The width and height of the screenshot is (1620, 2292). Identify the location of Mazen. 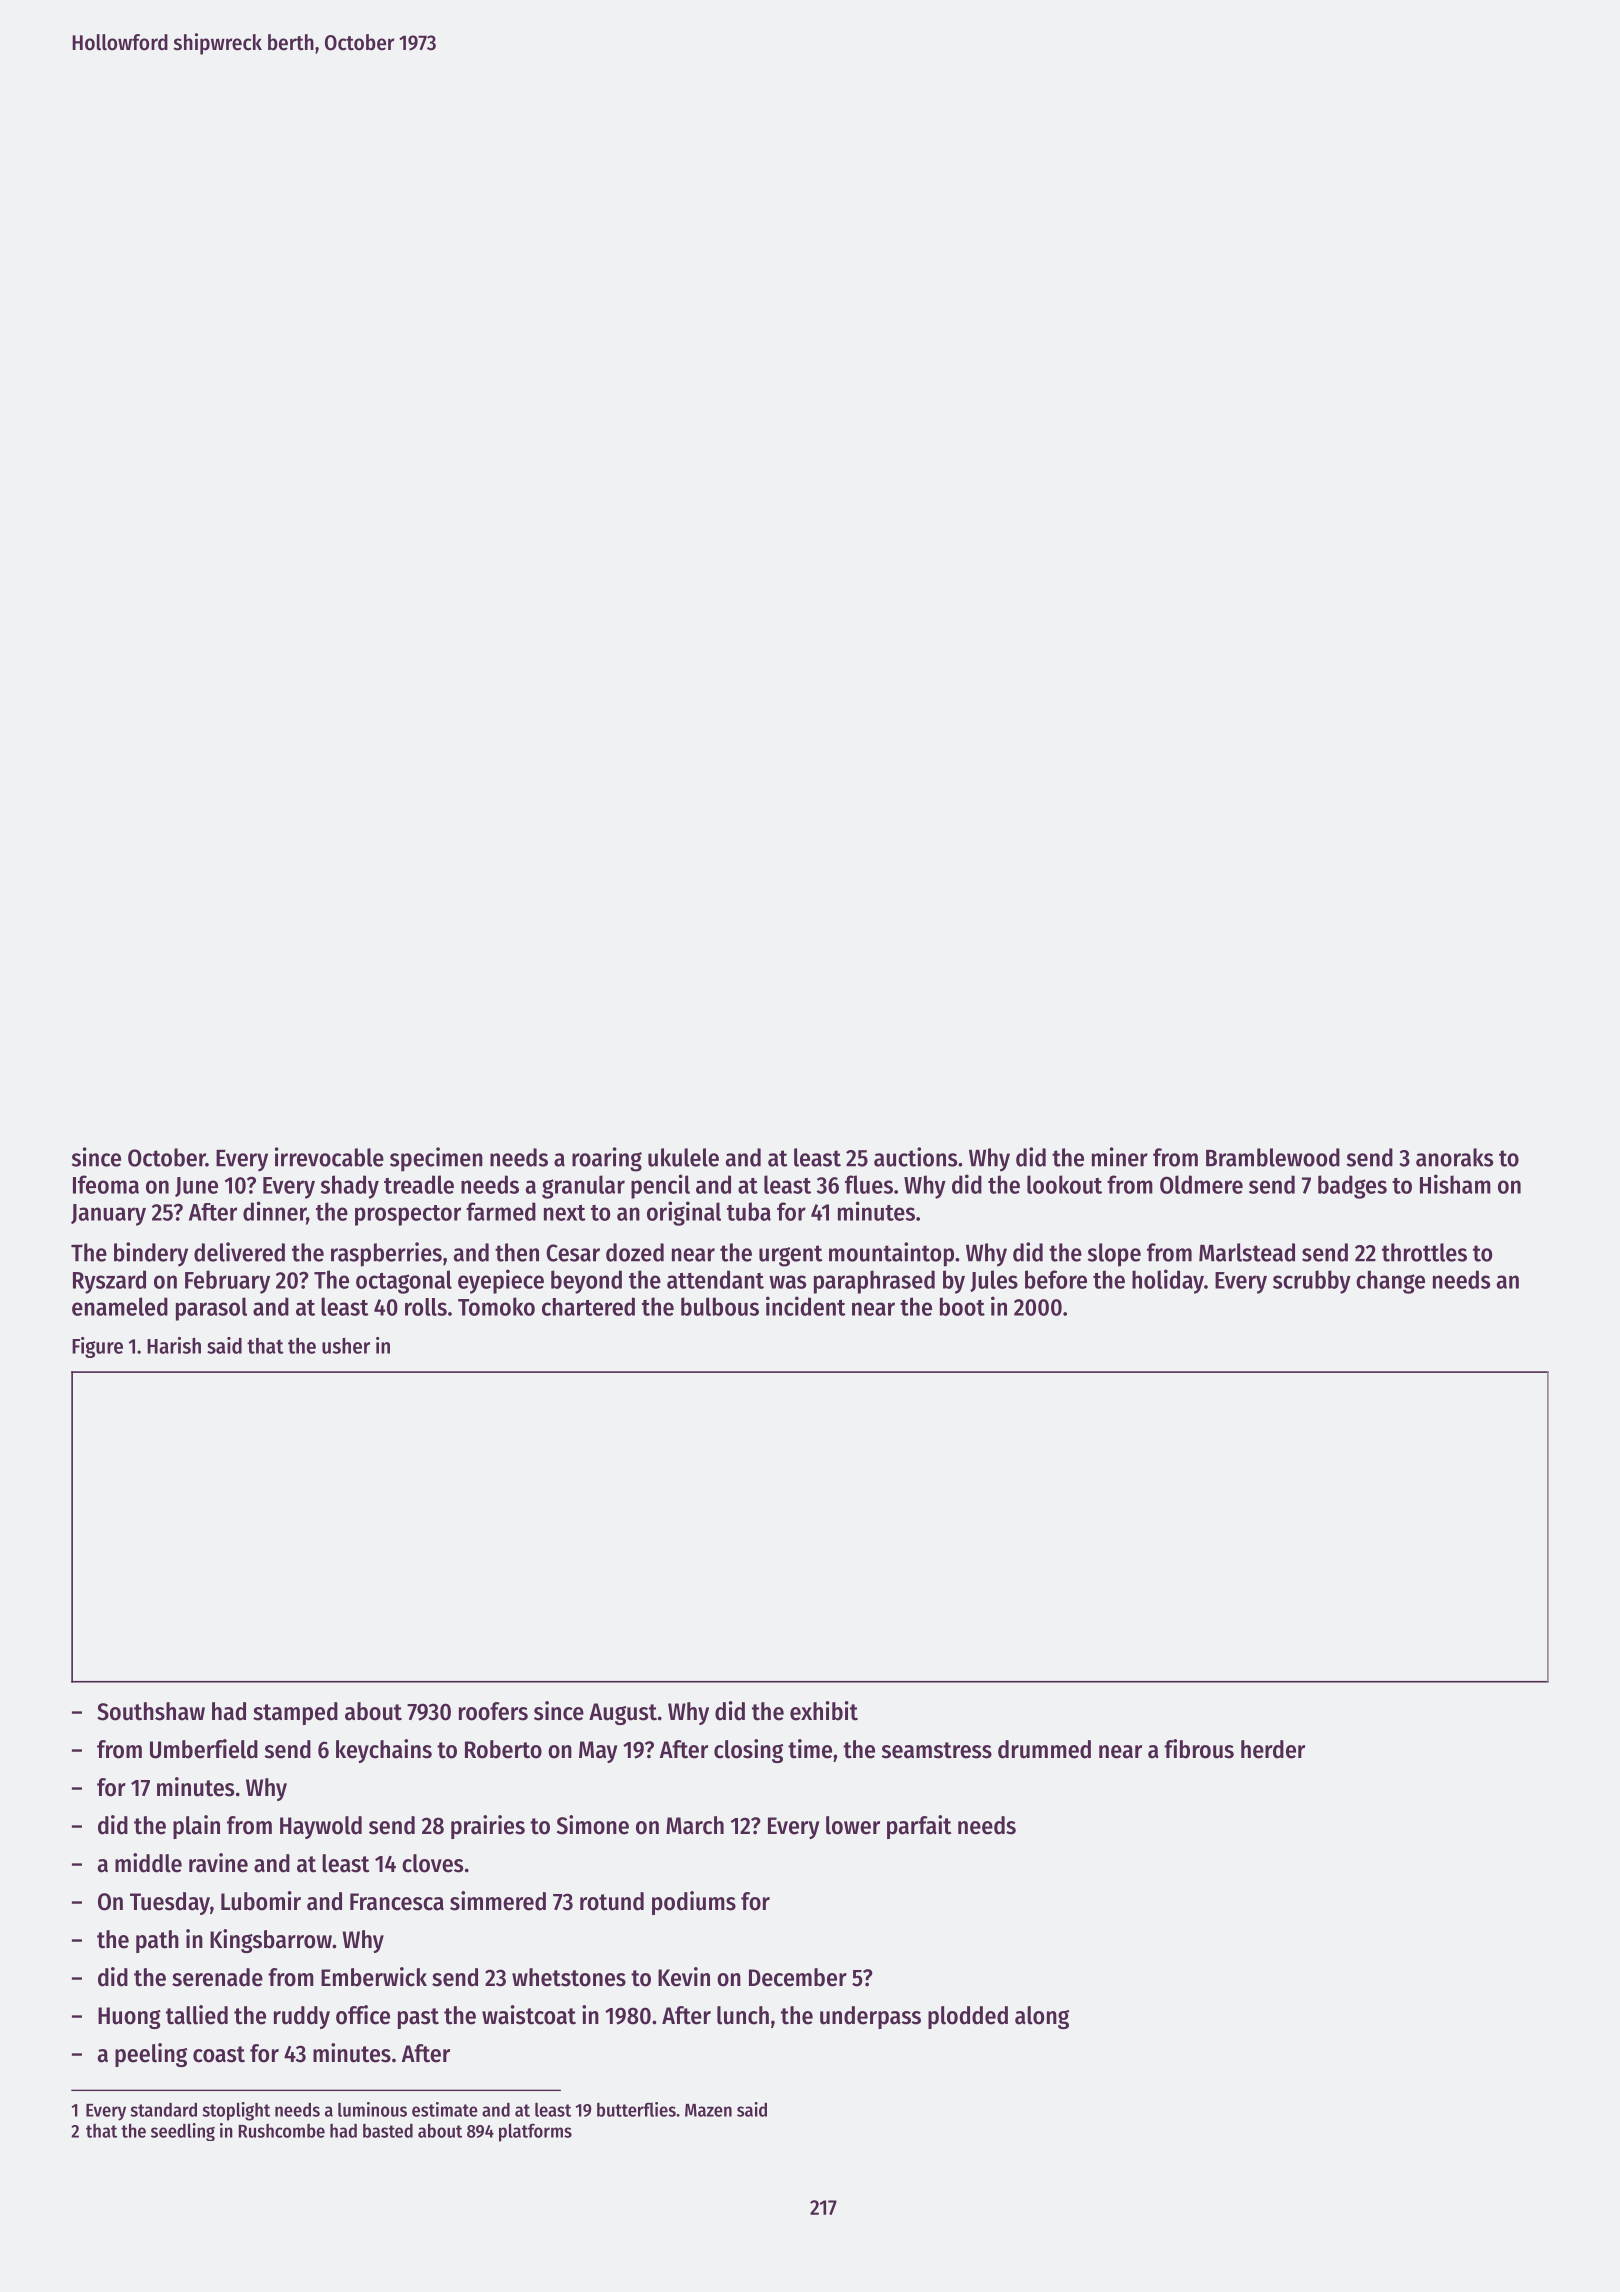
(708, 2110).
